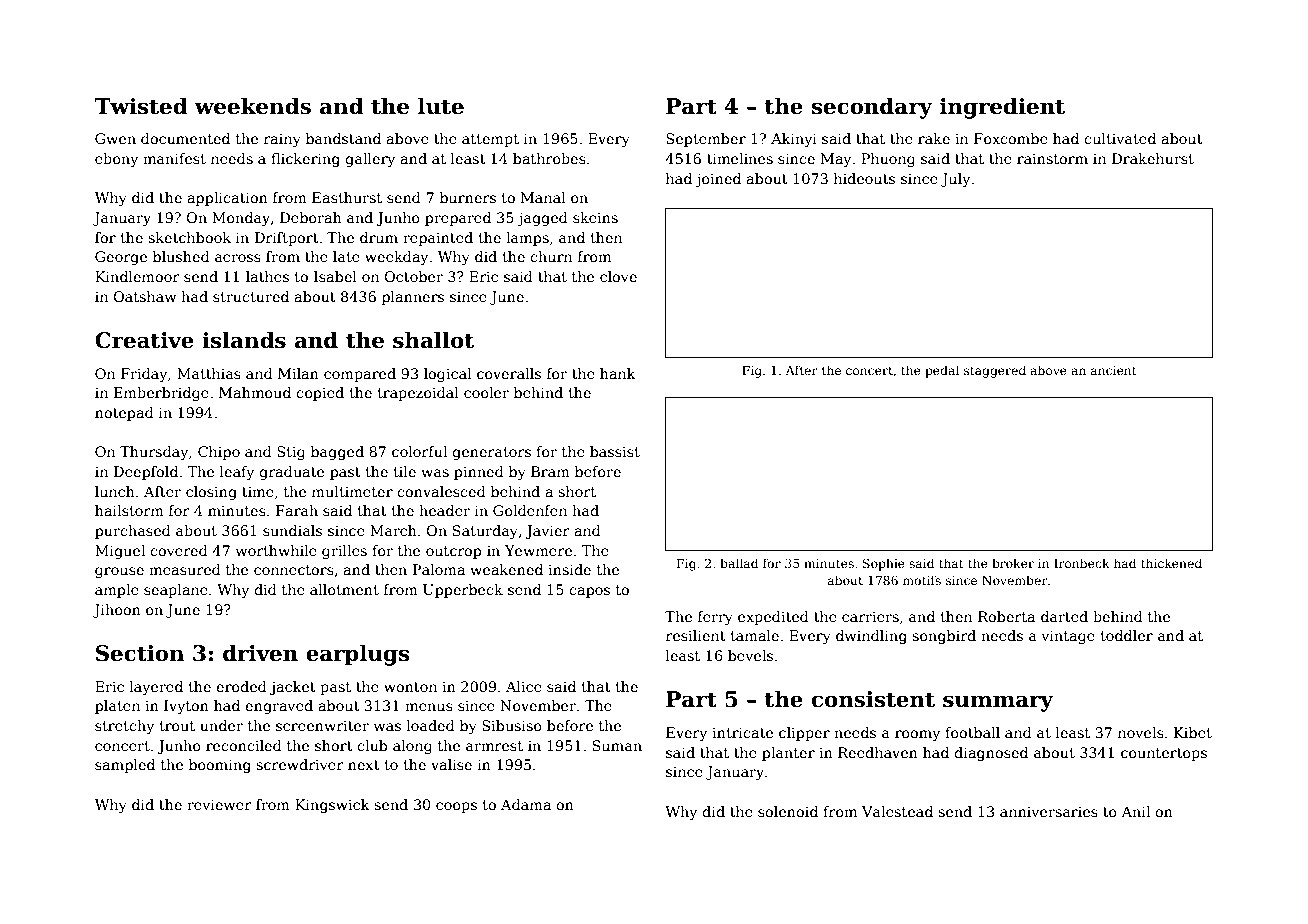 The width and height of the document is (1308, 924). What do you see at coordinates (615, 451) in the document?
I see `bassist` at bounding box center [615, 451].
